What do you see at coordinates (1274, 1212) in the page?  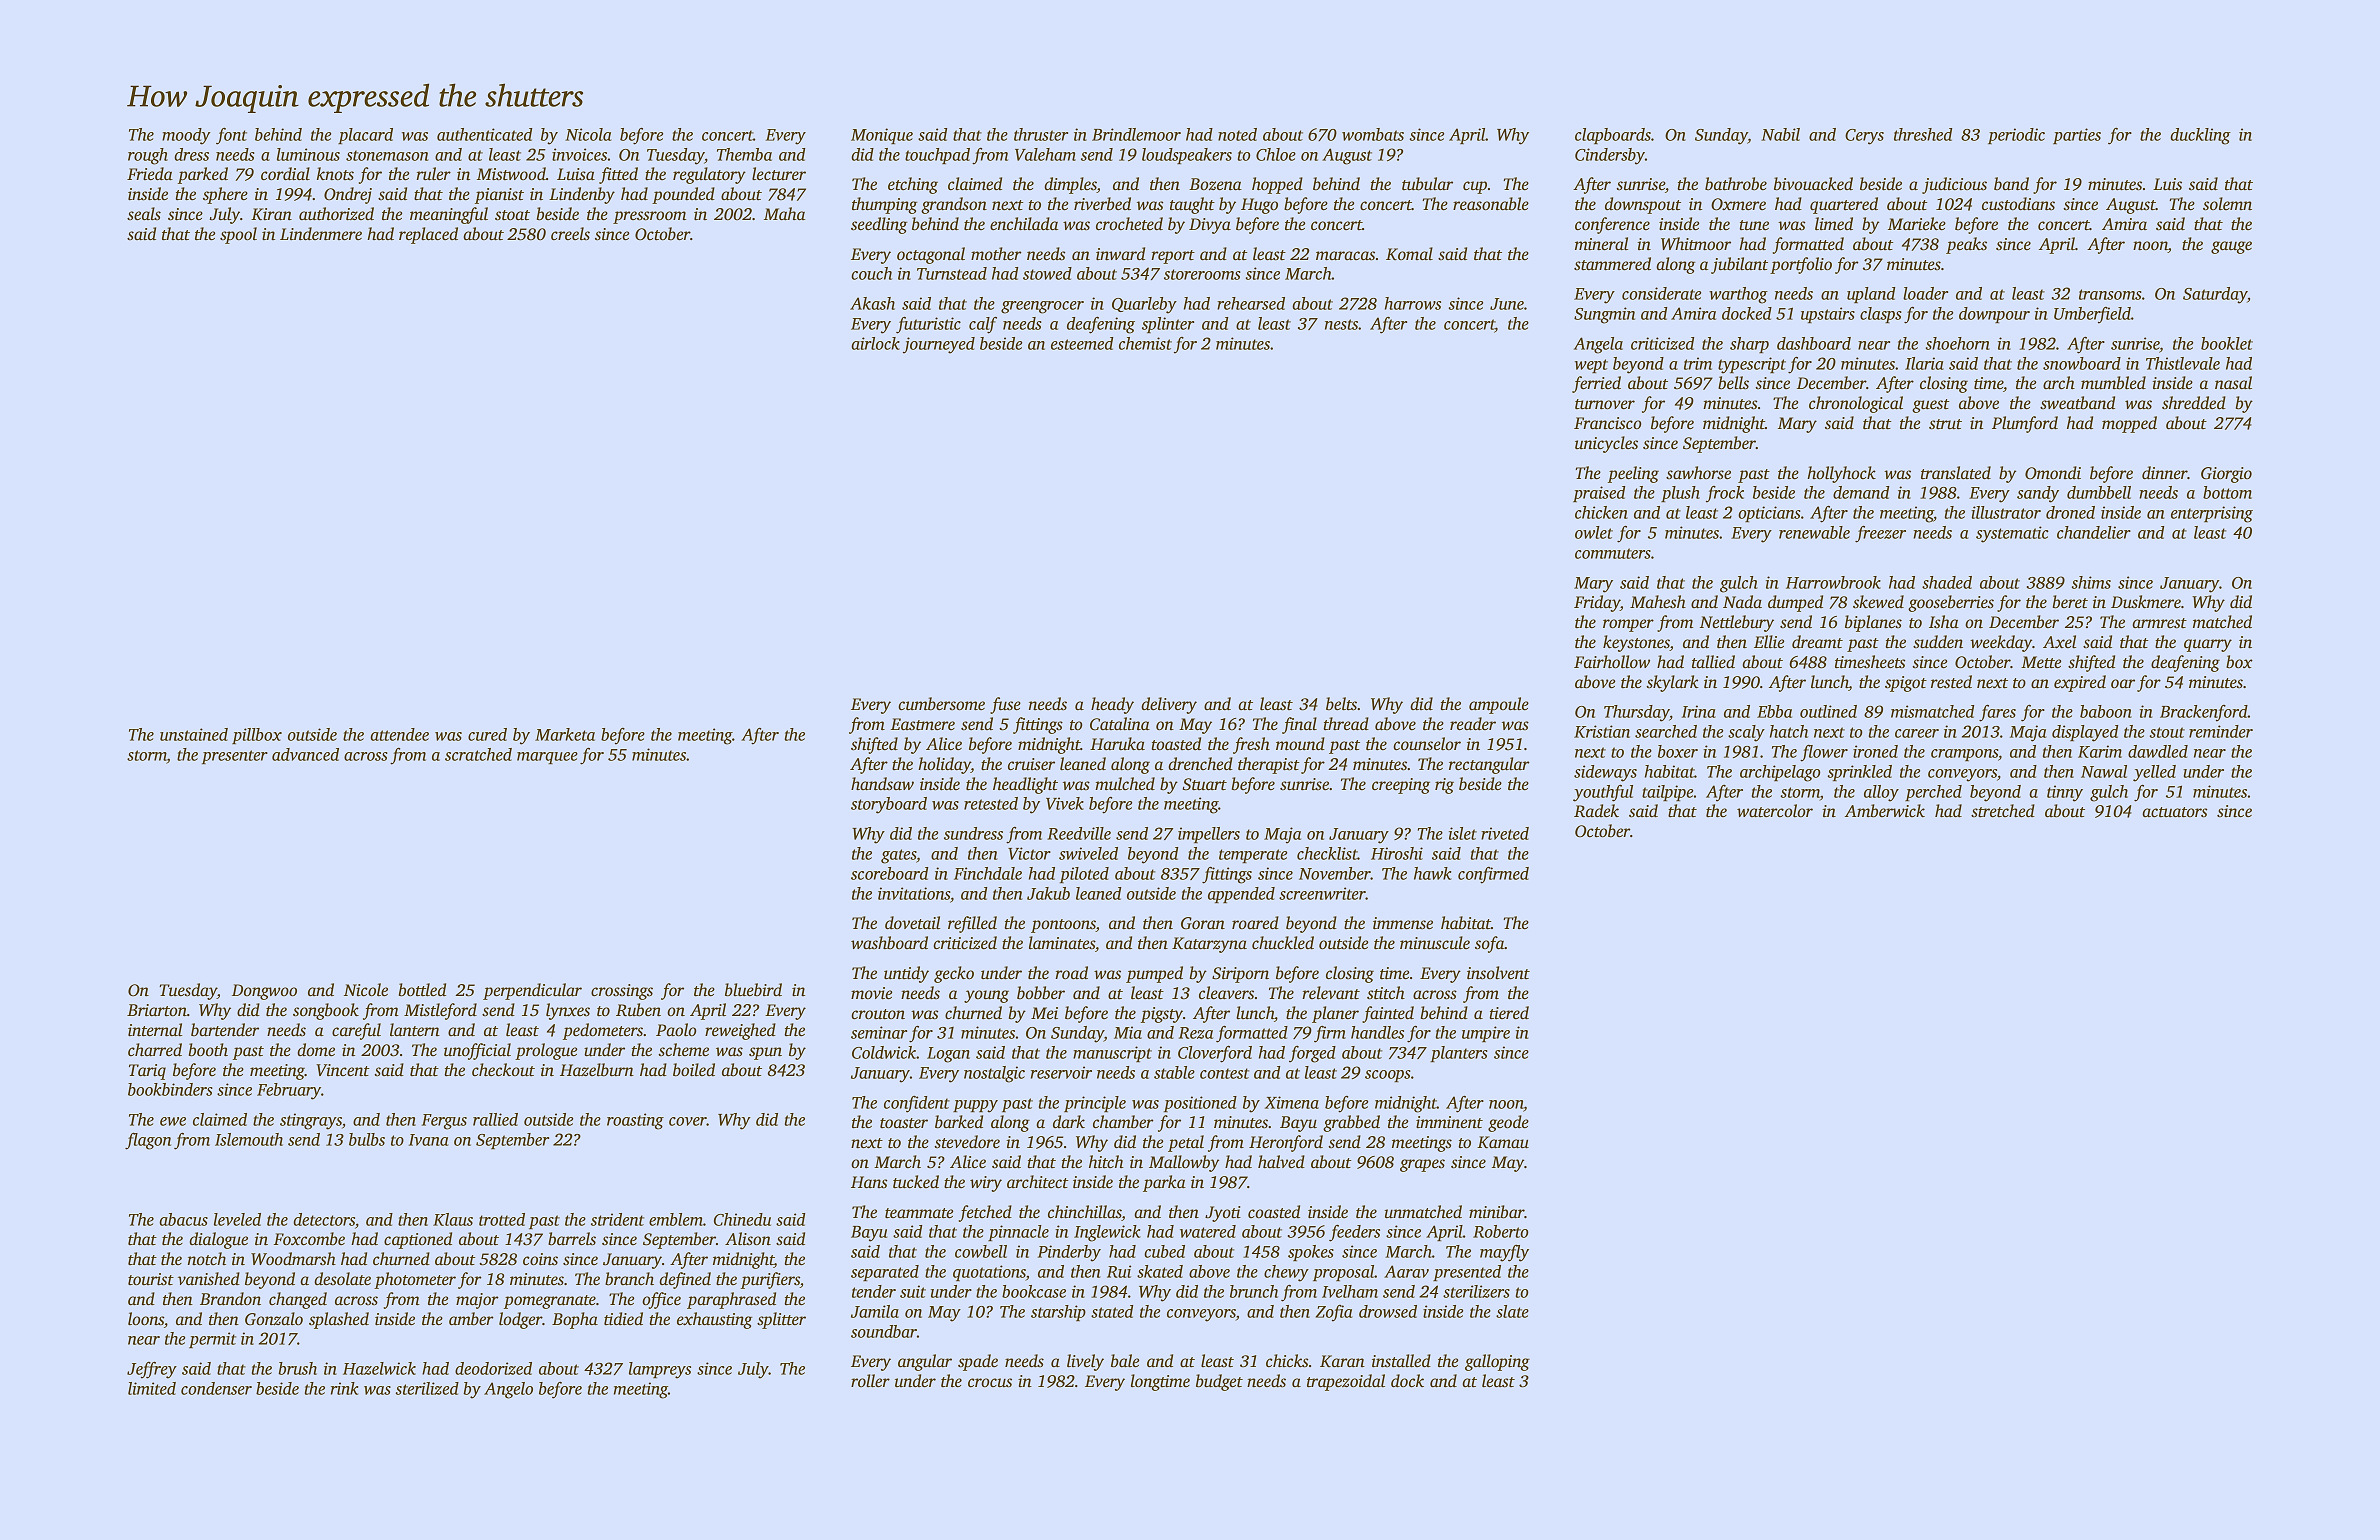 I see `coasted` at bounding box center [1274, 1212].
